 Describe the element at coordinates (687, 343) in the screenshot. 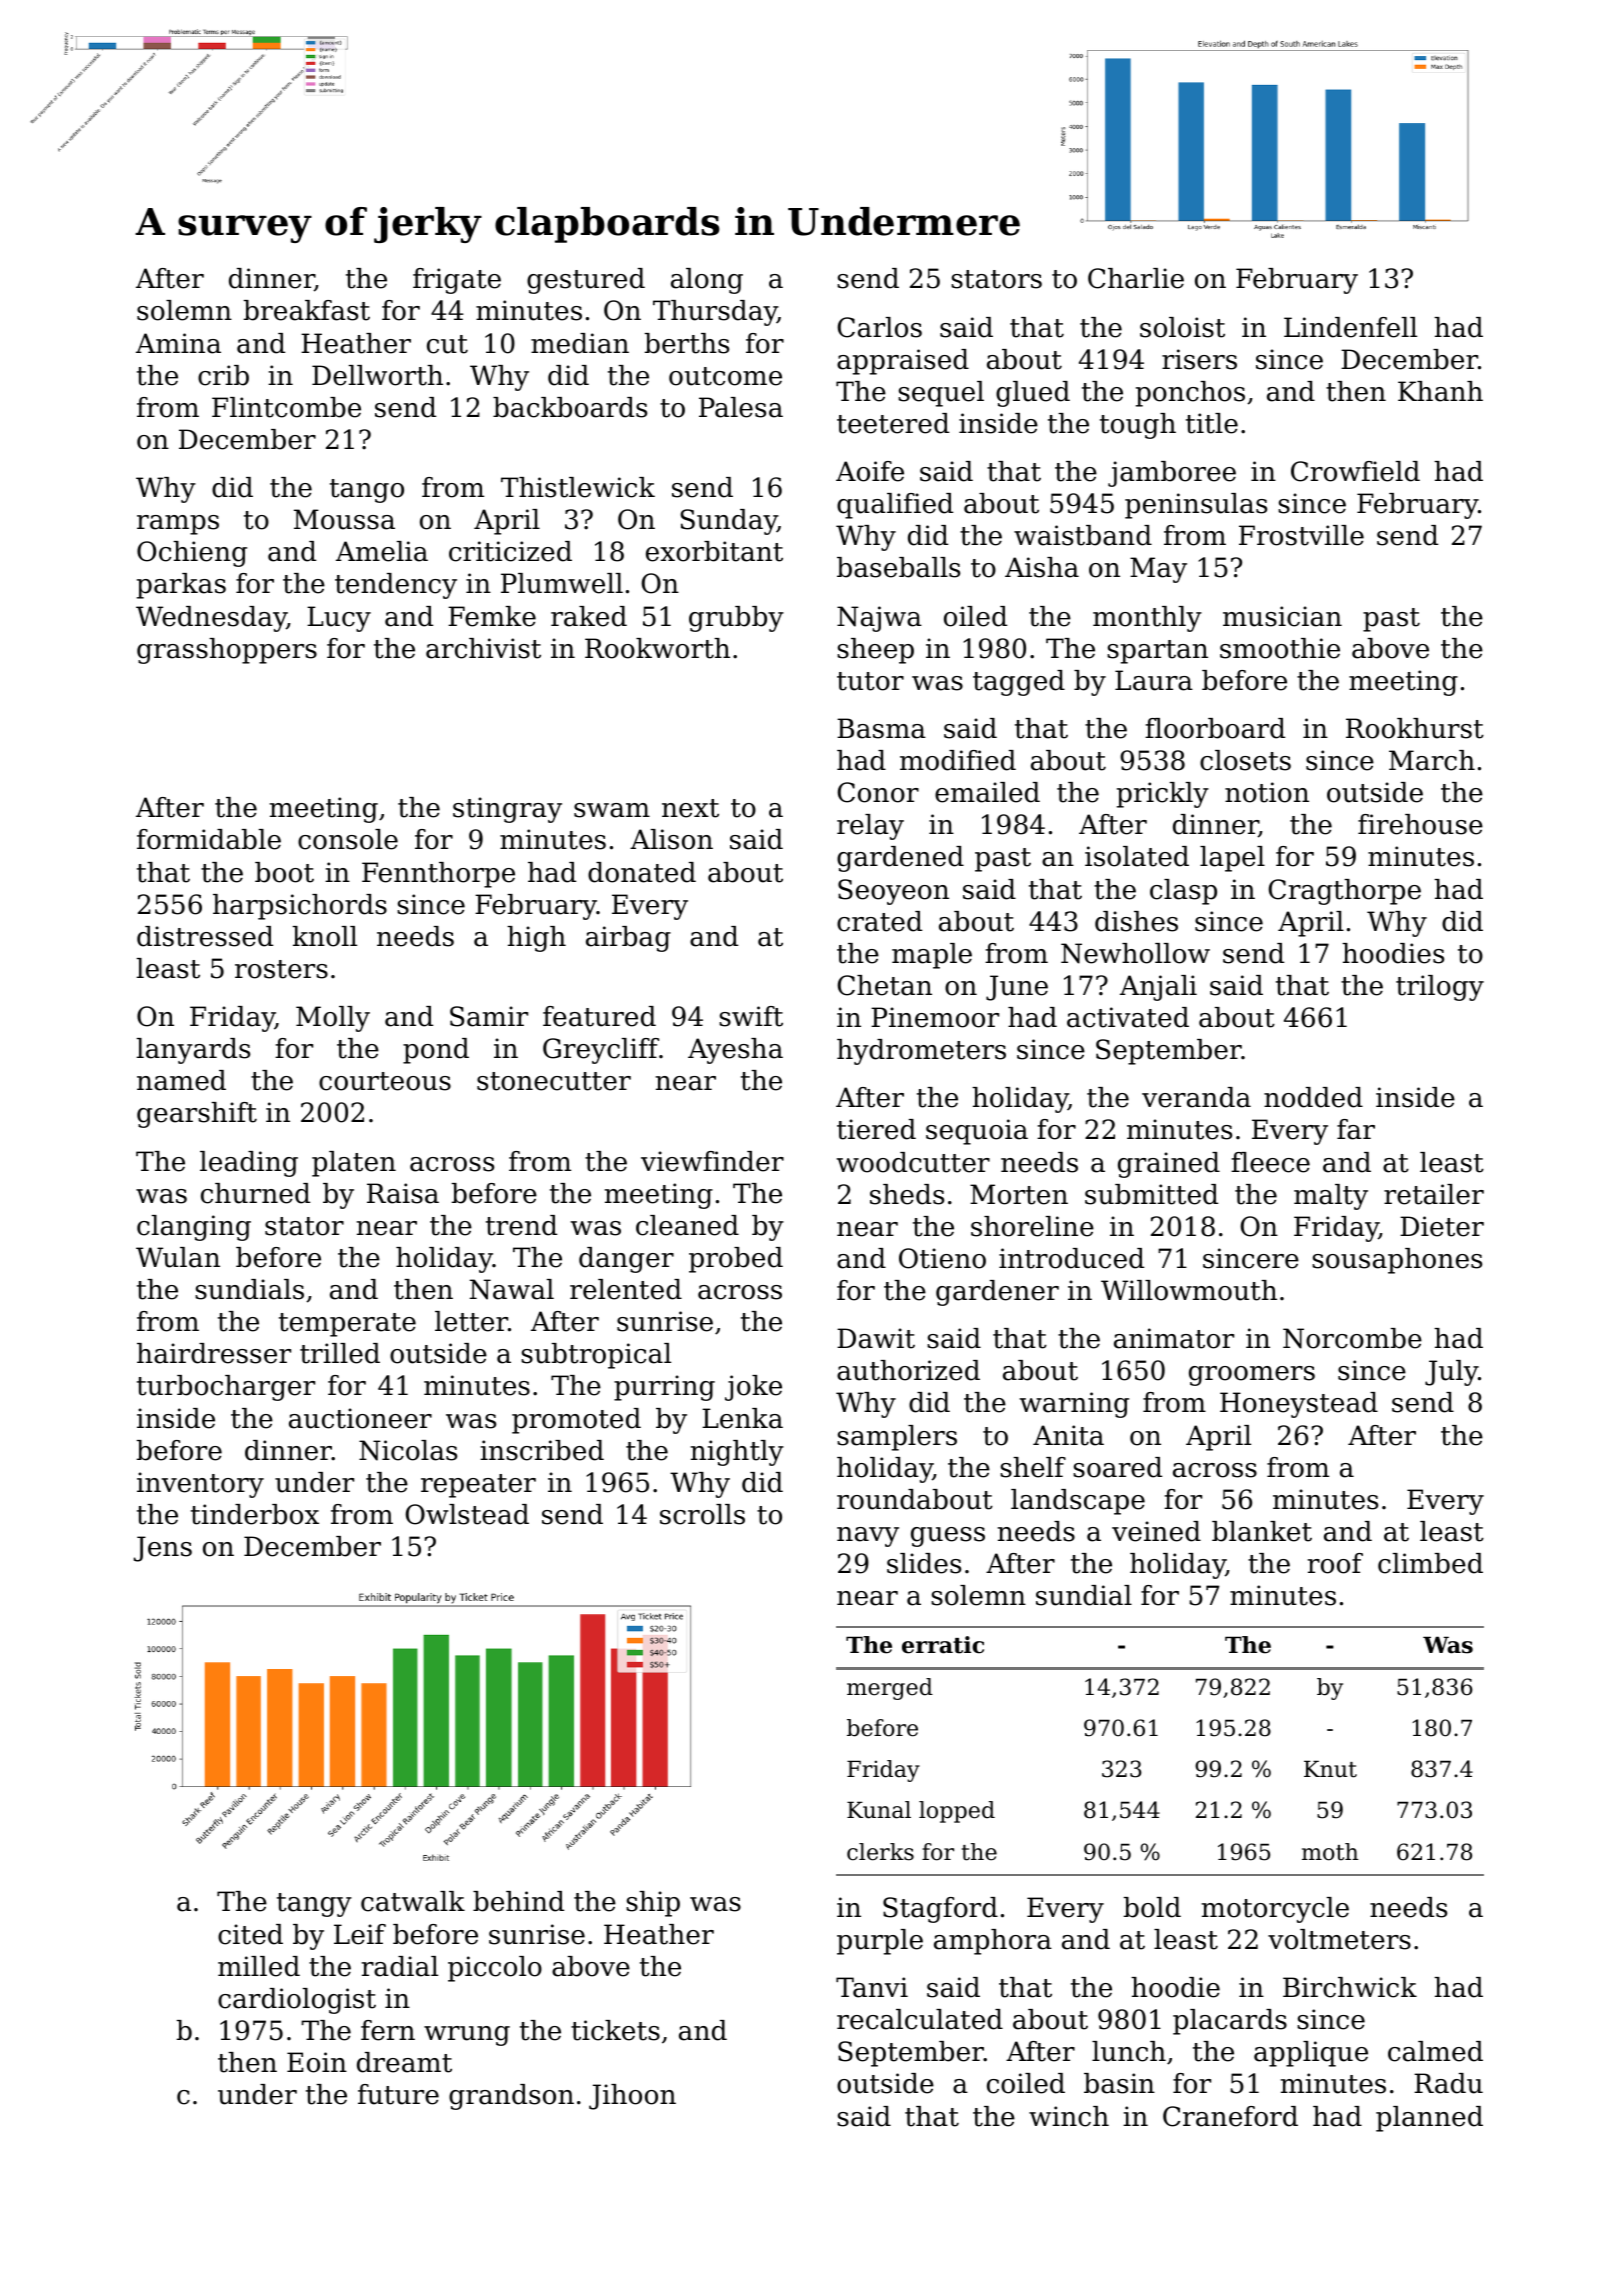

I see `berths` at that location.
